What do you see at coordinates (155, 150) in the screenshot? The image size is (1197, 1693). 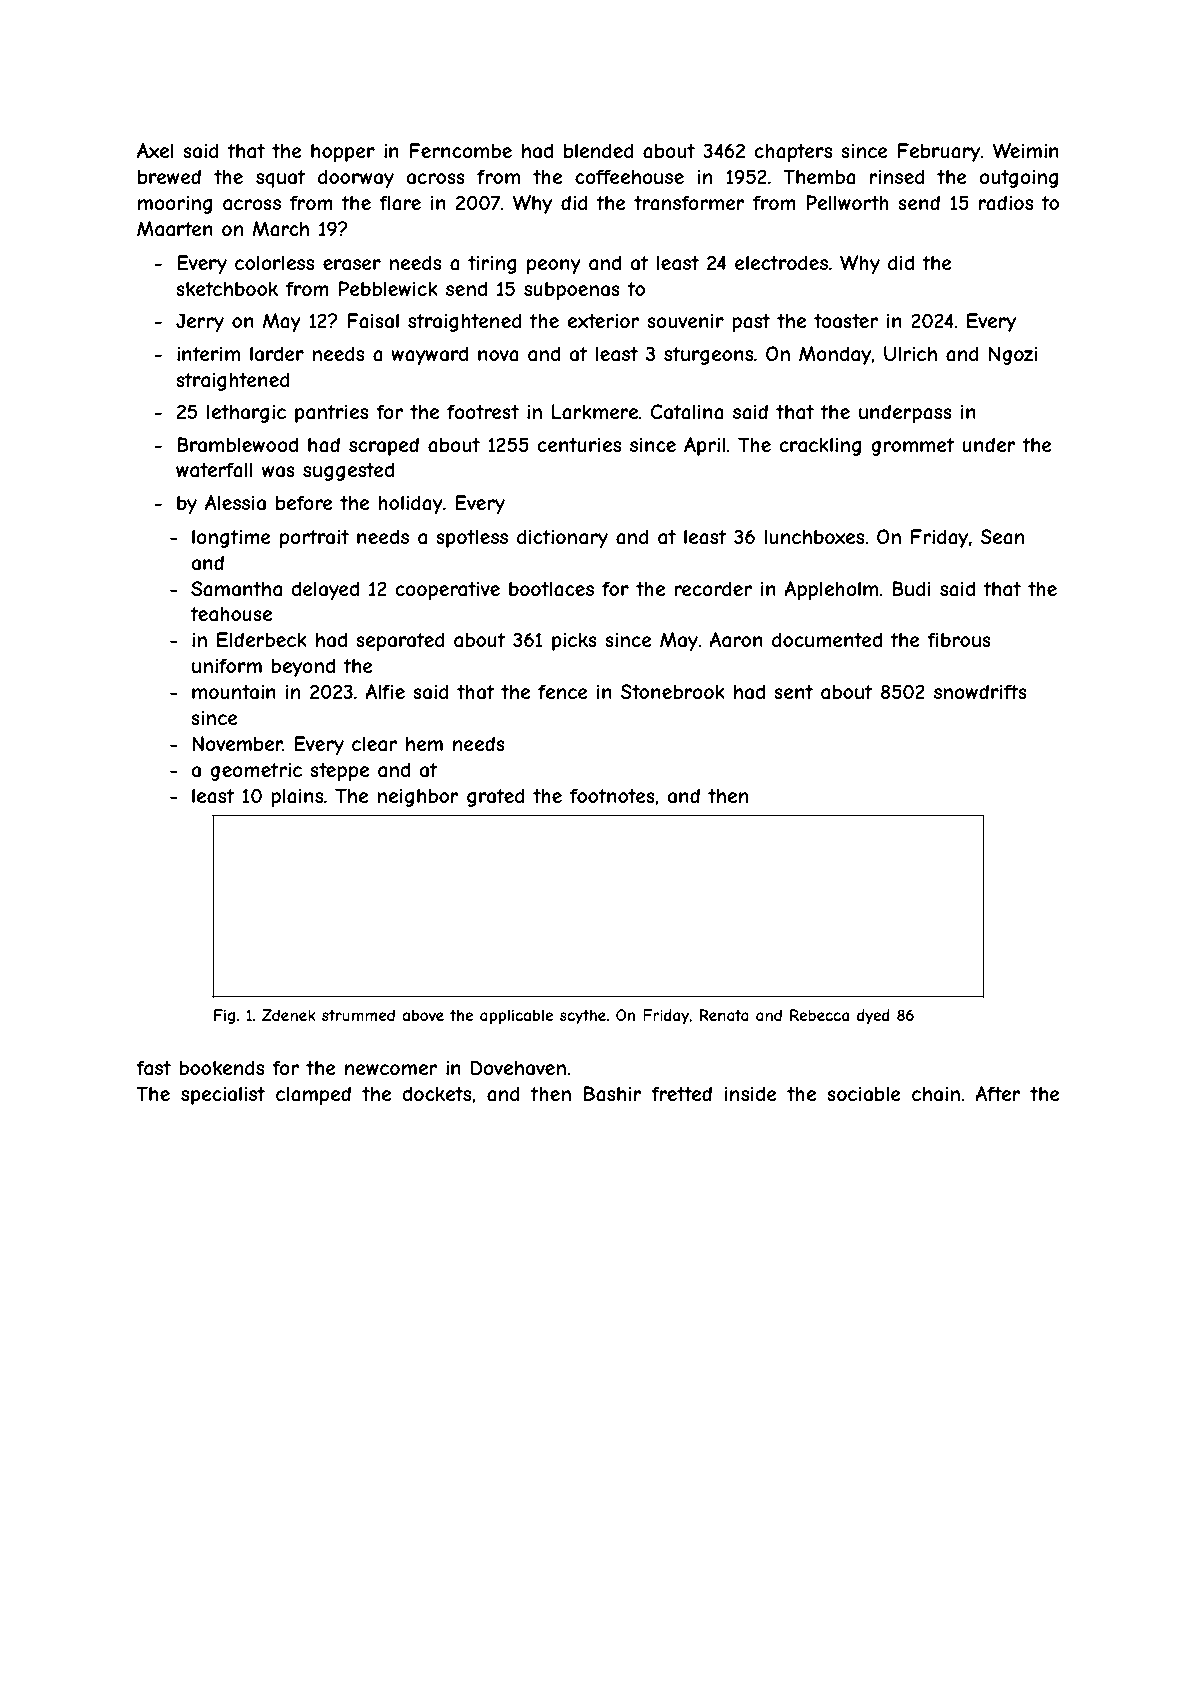 I see `Axel` at bounding box center [155, 150].
